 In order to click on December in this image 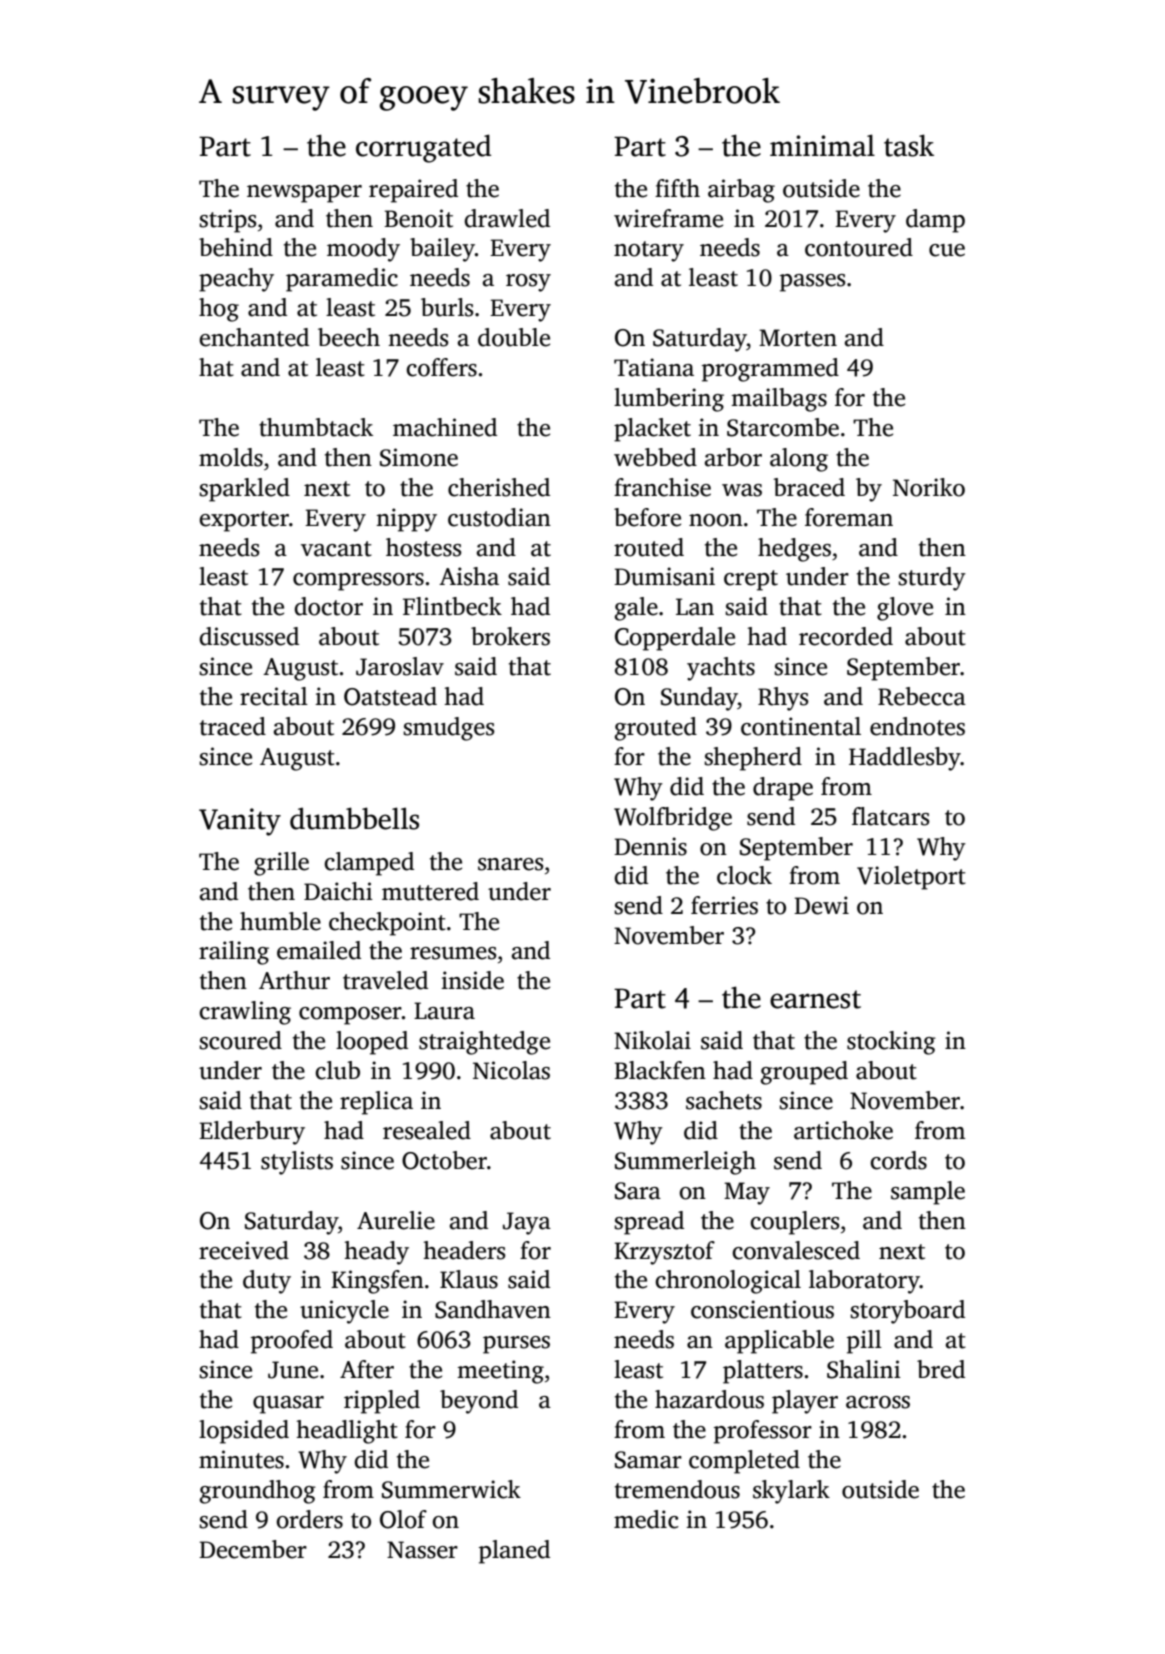, I will do `click(253, 1549)`.
